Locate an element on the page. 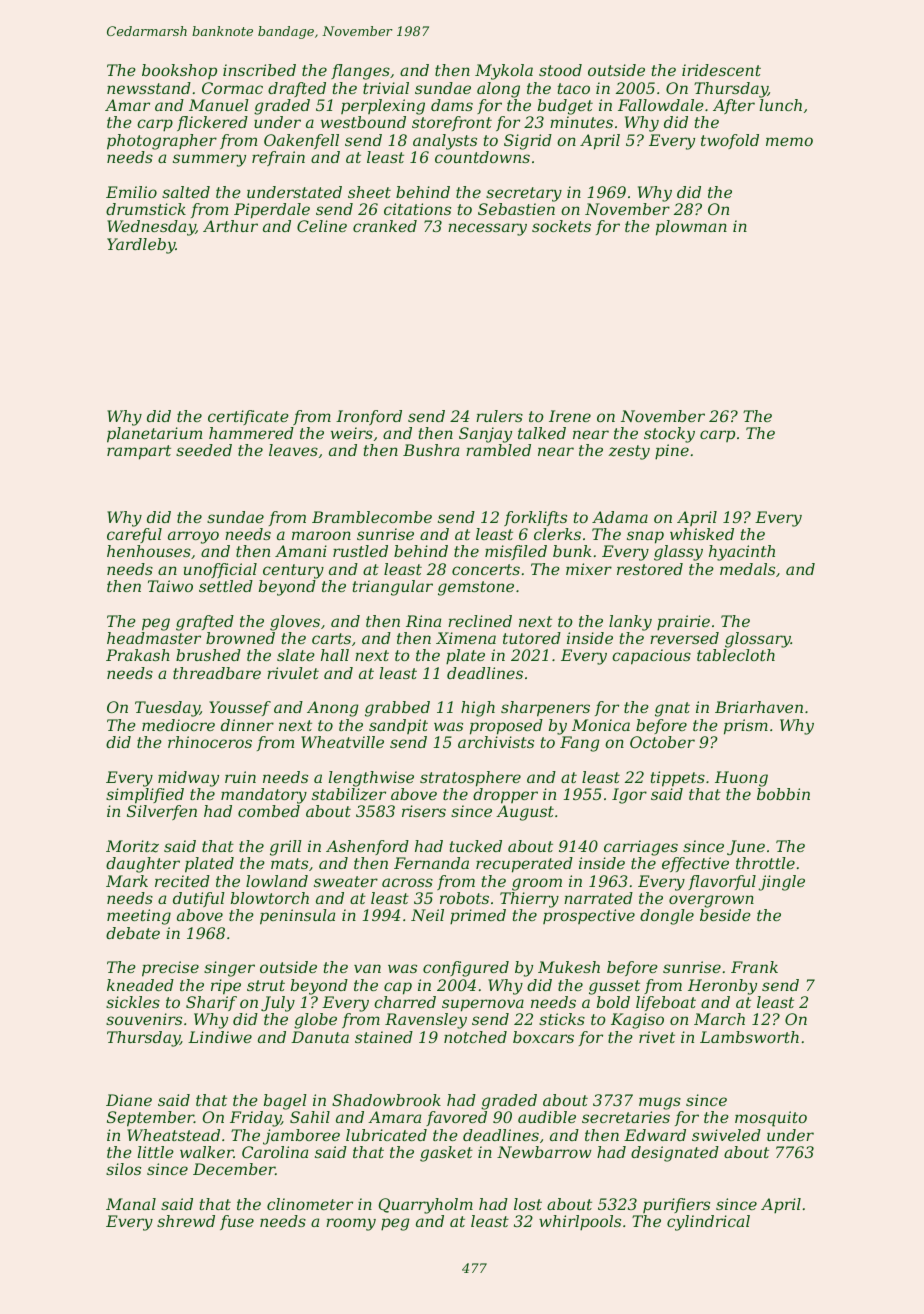 Image resolution: width=924 pixels, height=1314 pixels. hammered is located at coordinates (251, 433).
